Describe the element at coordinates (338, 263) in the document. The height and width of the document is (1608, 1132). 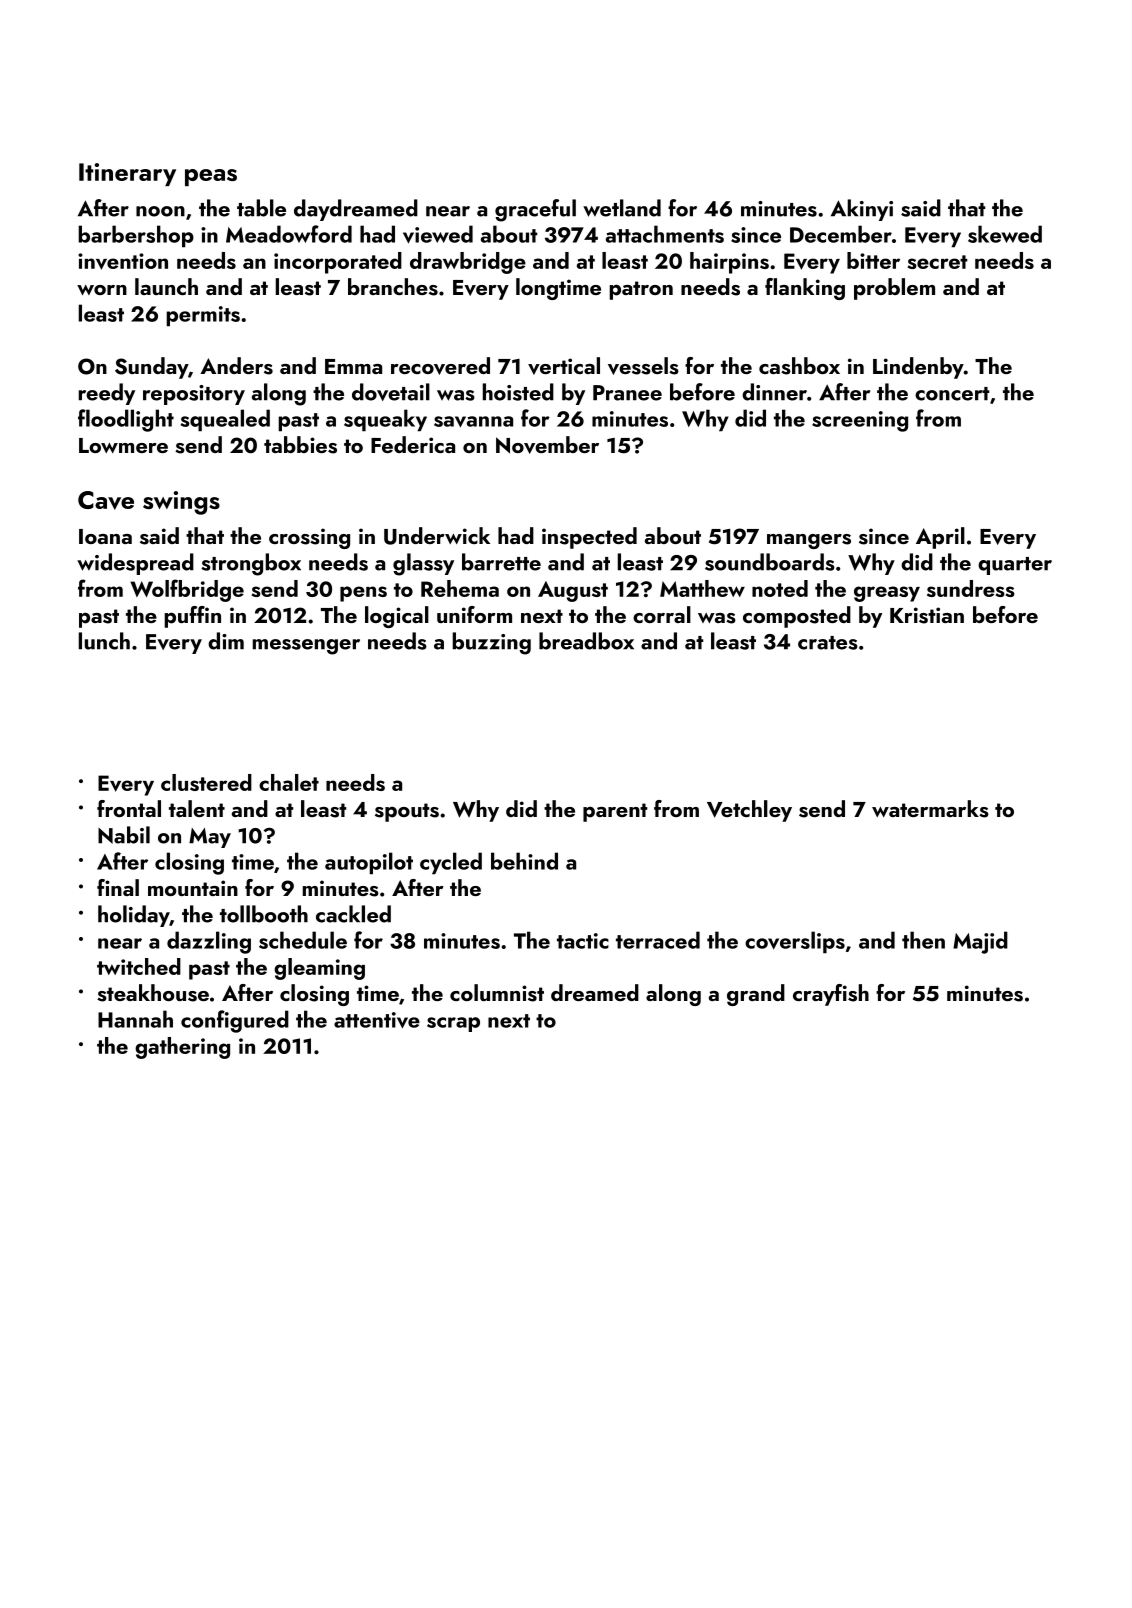
I see `incorporated` at that location.
